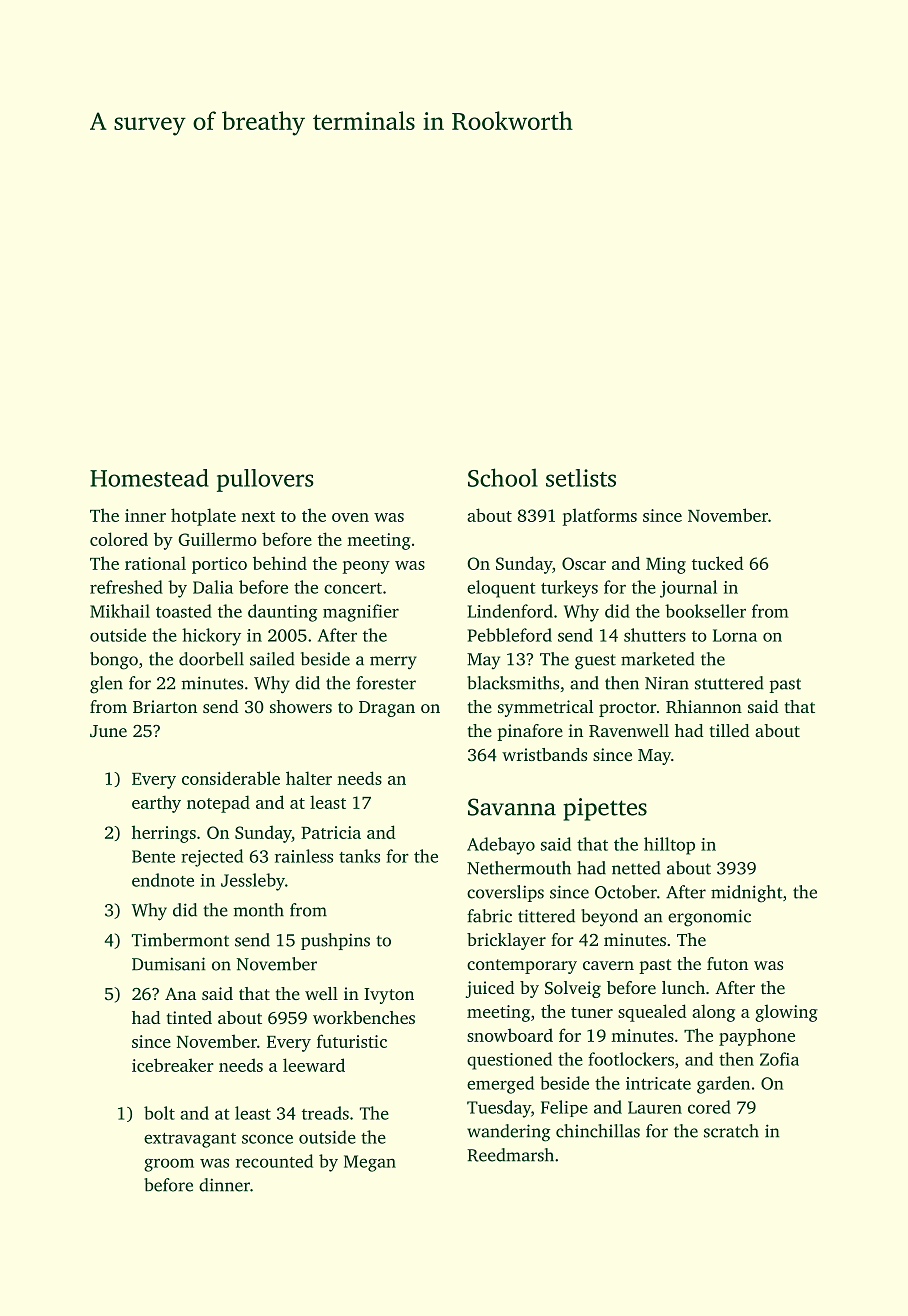 Image resolution: width=908 pixels, height=1316 pixels. Describe the element at coordinates (361, 613) in the image. I see `magnifier` at that location.
